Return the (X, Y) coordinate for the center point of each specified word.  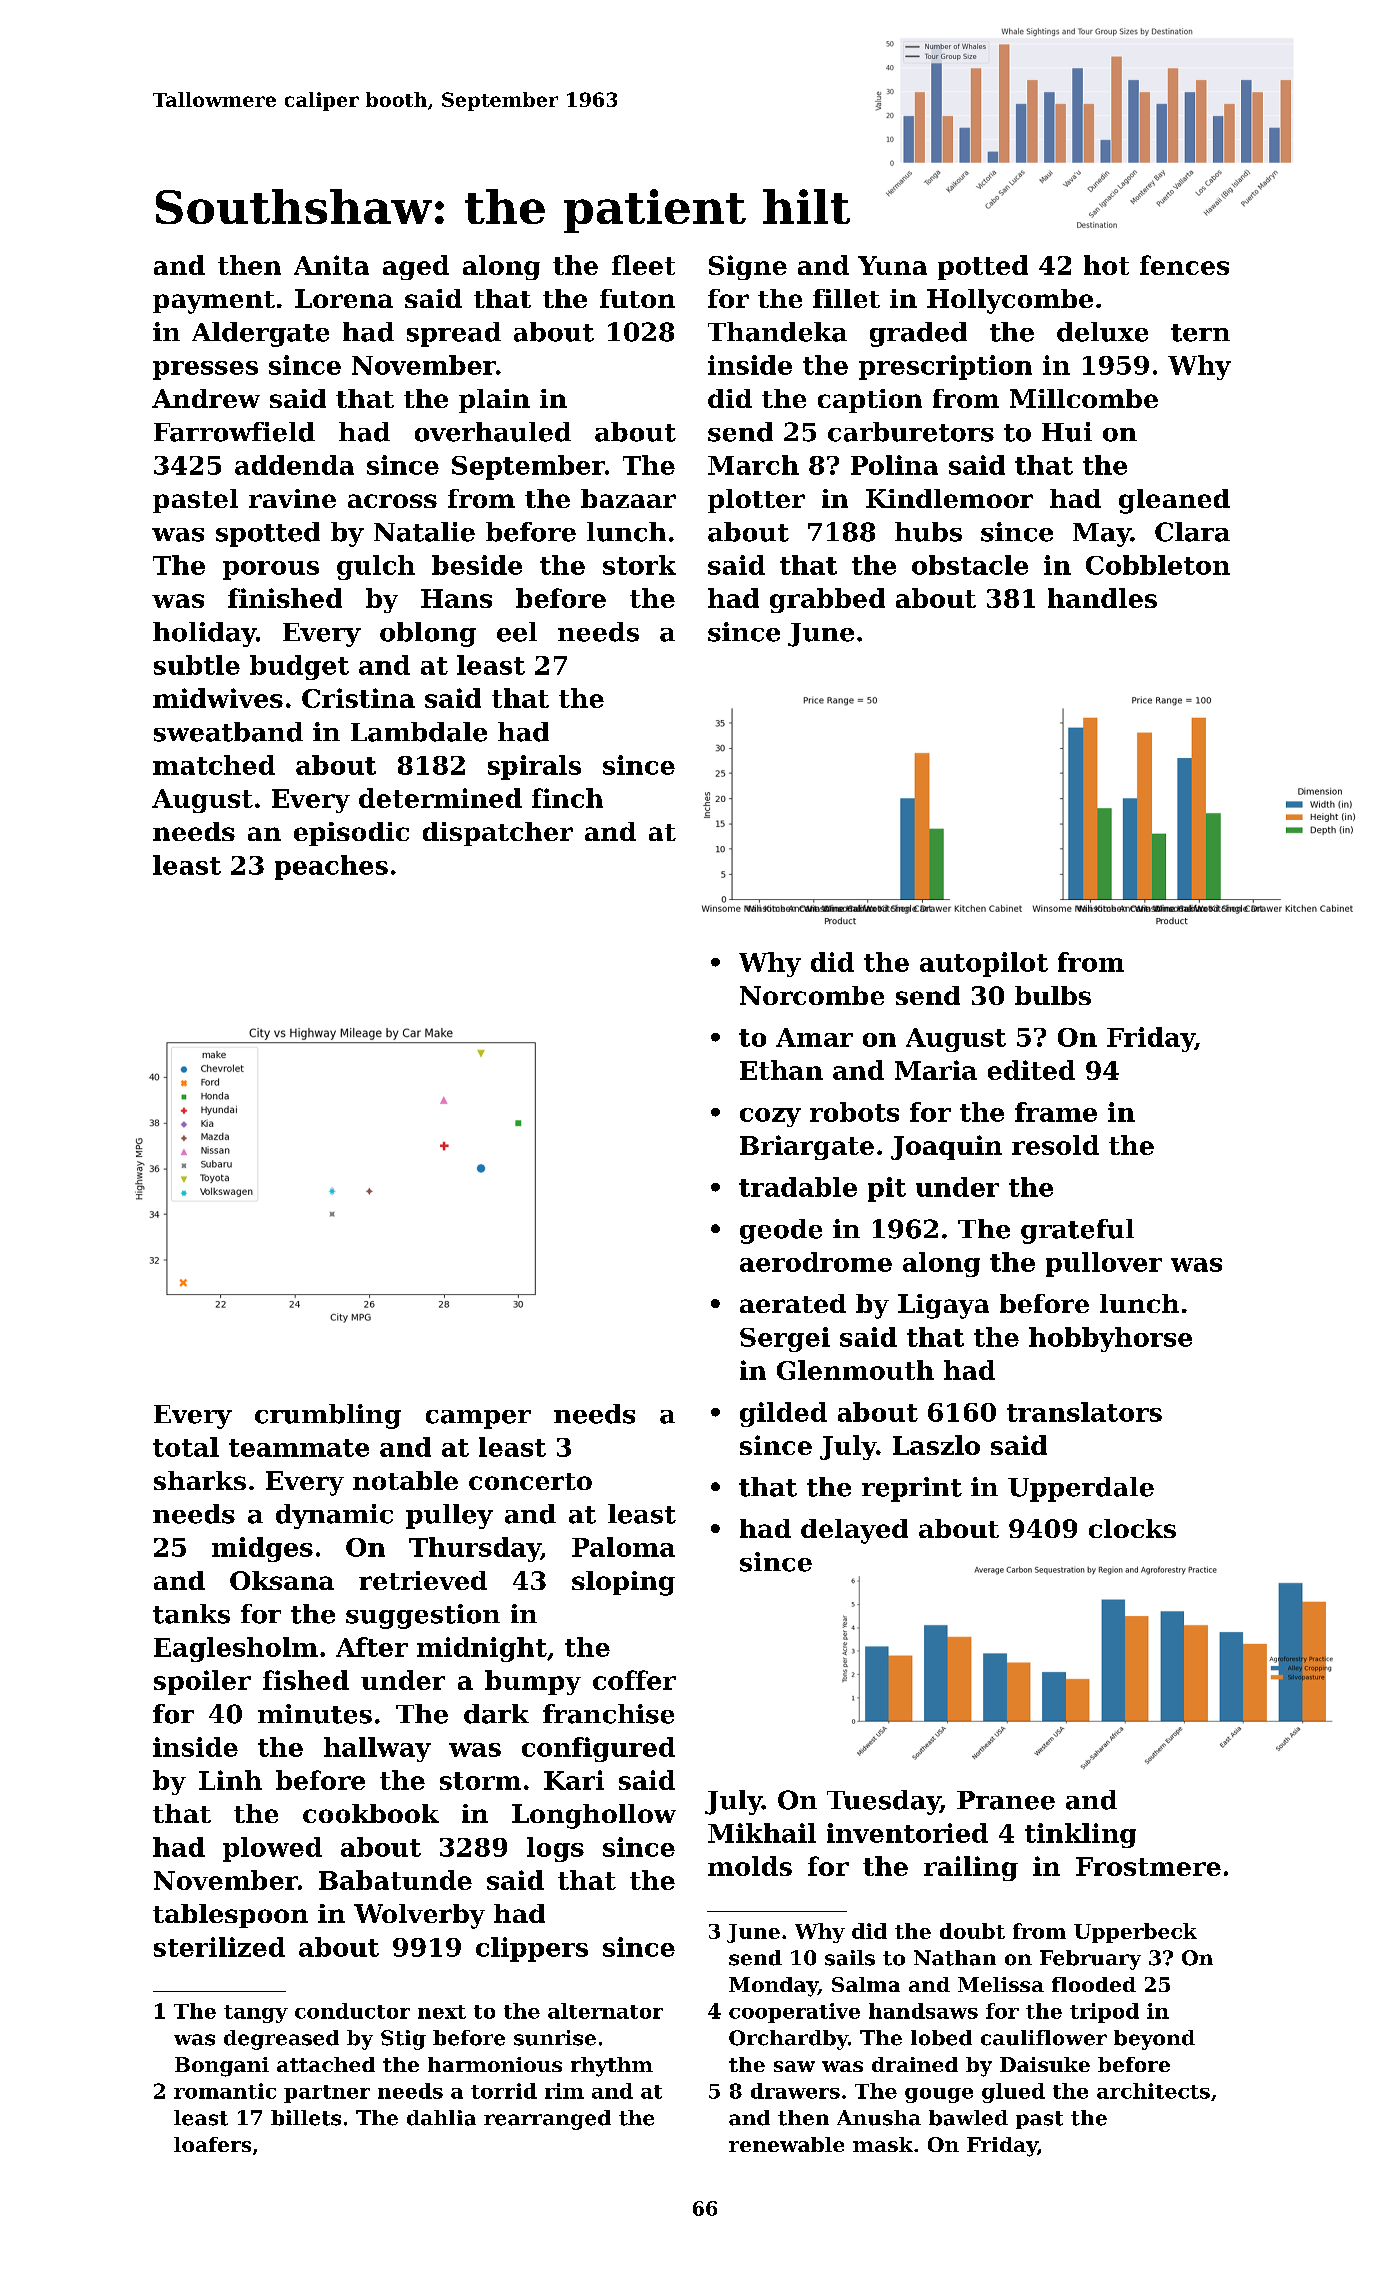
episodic (351, 834)
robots (854, 1112)
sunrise (555, 2038)
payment (214, 302)
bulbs (1053, 995)
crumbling (328, 1416)
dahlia (441, 2118)
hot (1106, 265)
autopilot (984, 964)
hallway (377, 1749)
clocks (1132, 1528)
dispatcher (498, 834)
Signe (748, 267)
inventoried (907, 1833)
